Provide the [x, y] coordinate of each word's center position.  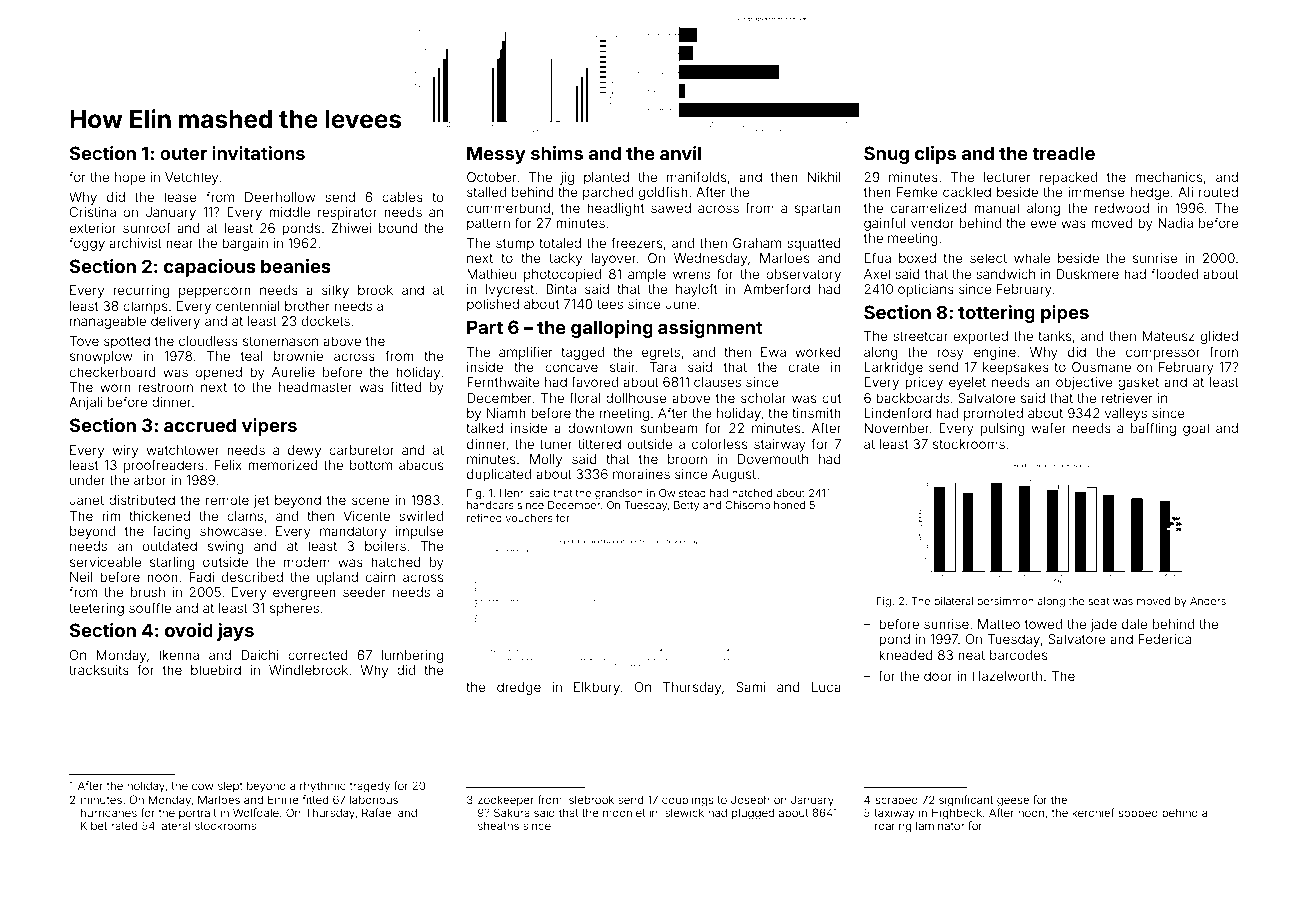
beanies [296, 266]
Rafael [378, 812]
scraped [897, 801]
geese [1013, 802]
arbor [150, 480]
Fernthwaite [503, 382]
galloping [612, 329]
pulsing [1003, 429]
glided [1219, 337]
